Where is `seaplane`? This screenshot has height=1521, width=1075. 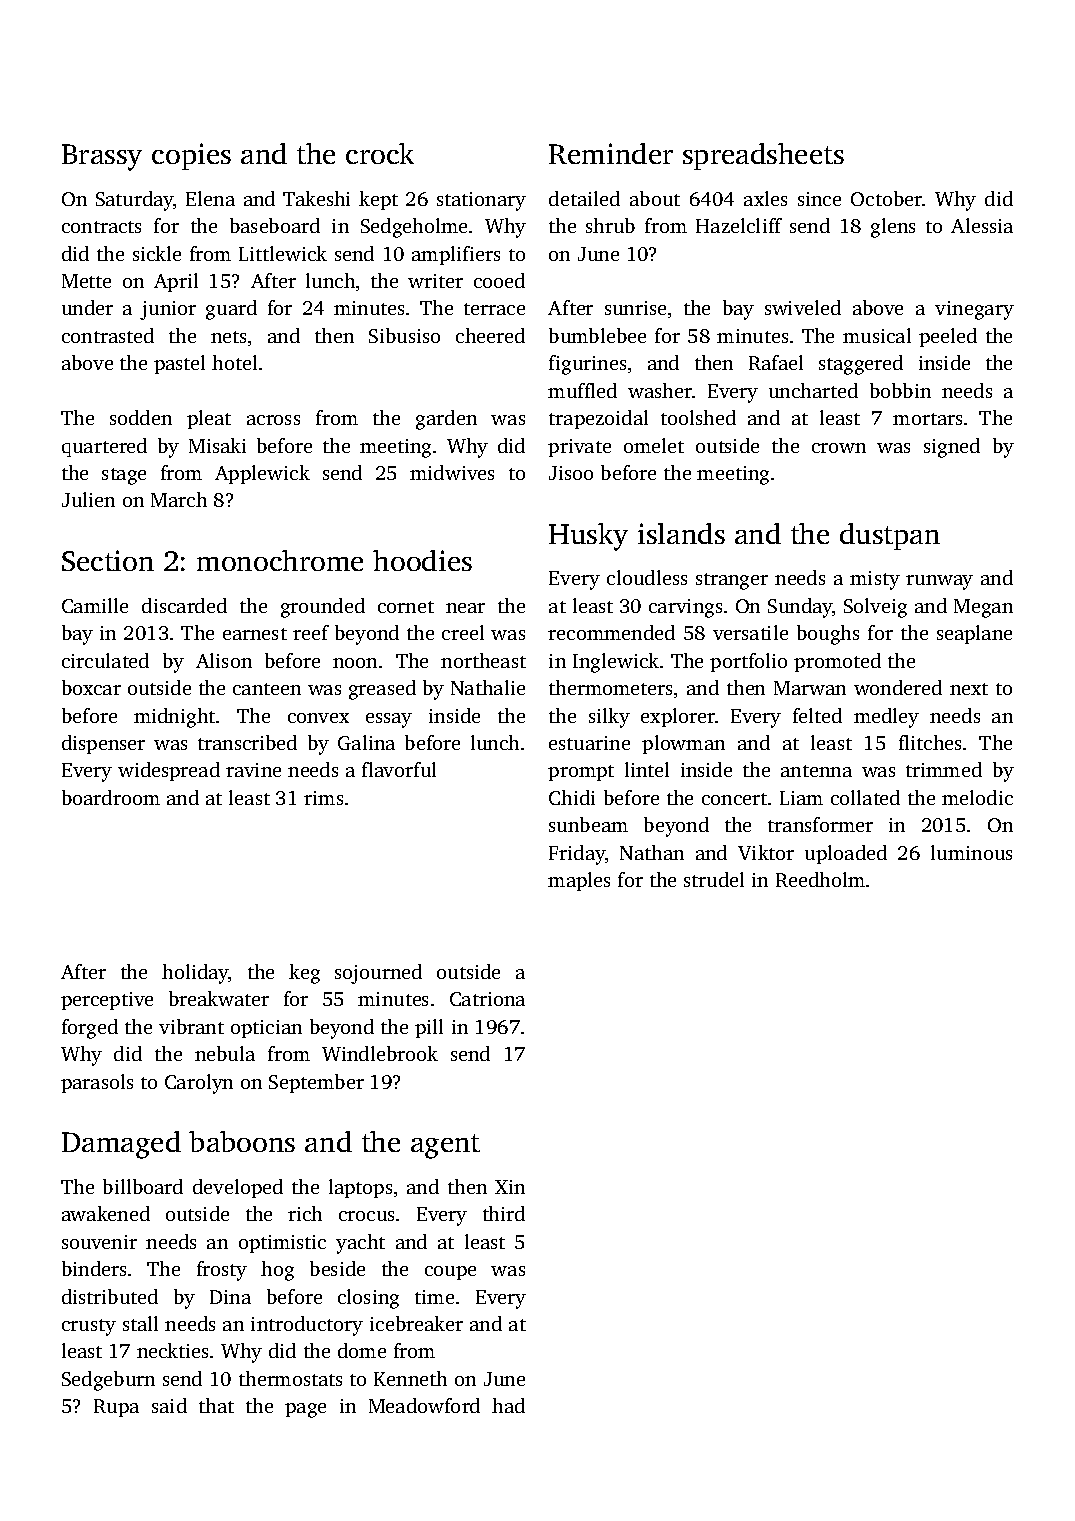 seaplane is located at coordinates (974, 634).
